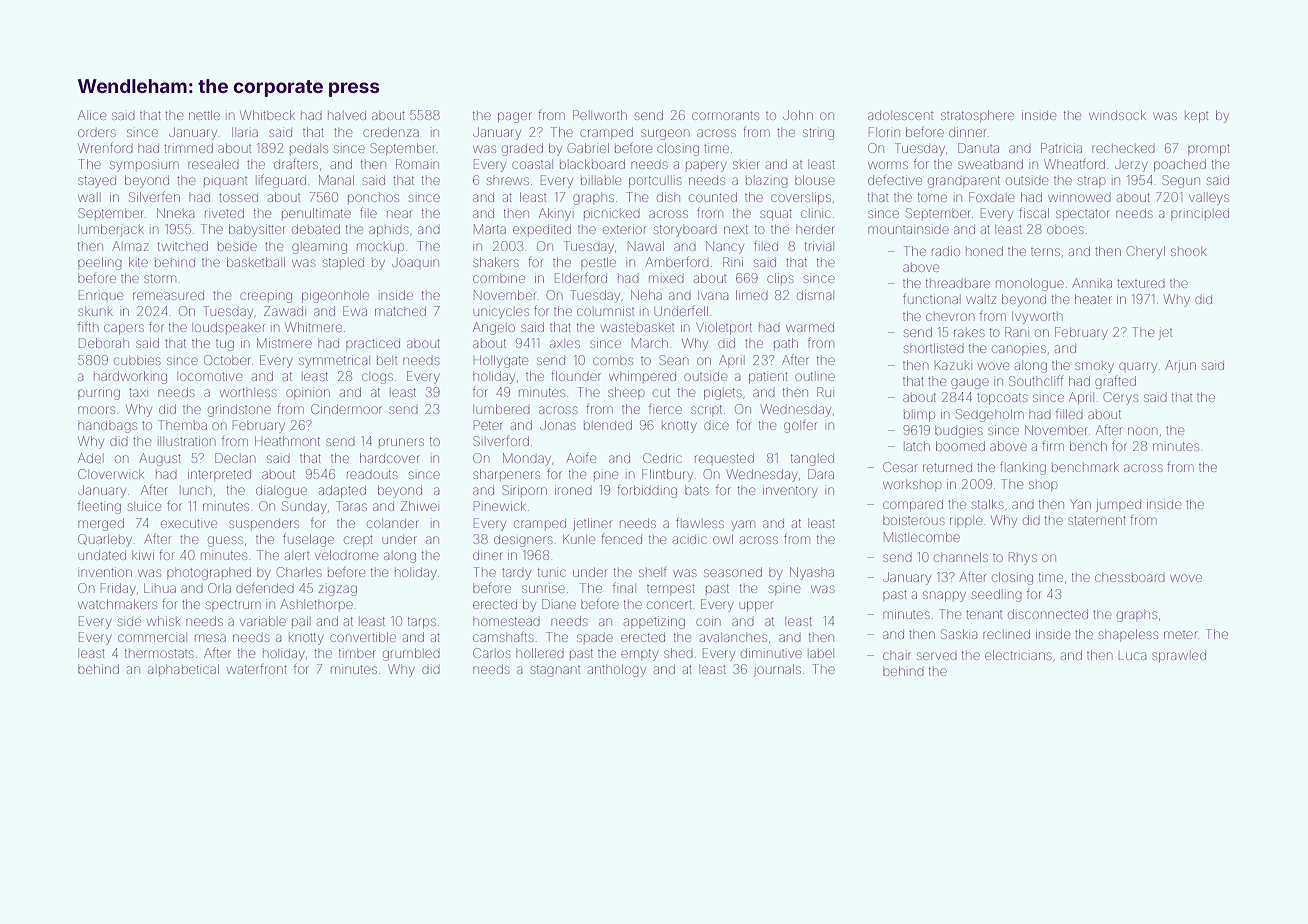 This screenshot has height=924, width=1308. Describe the element at coordinates (309, 149) in the screenshot. I see `pedals` at that location.
